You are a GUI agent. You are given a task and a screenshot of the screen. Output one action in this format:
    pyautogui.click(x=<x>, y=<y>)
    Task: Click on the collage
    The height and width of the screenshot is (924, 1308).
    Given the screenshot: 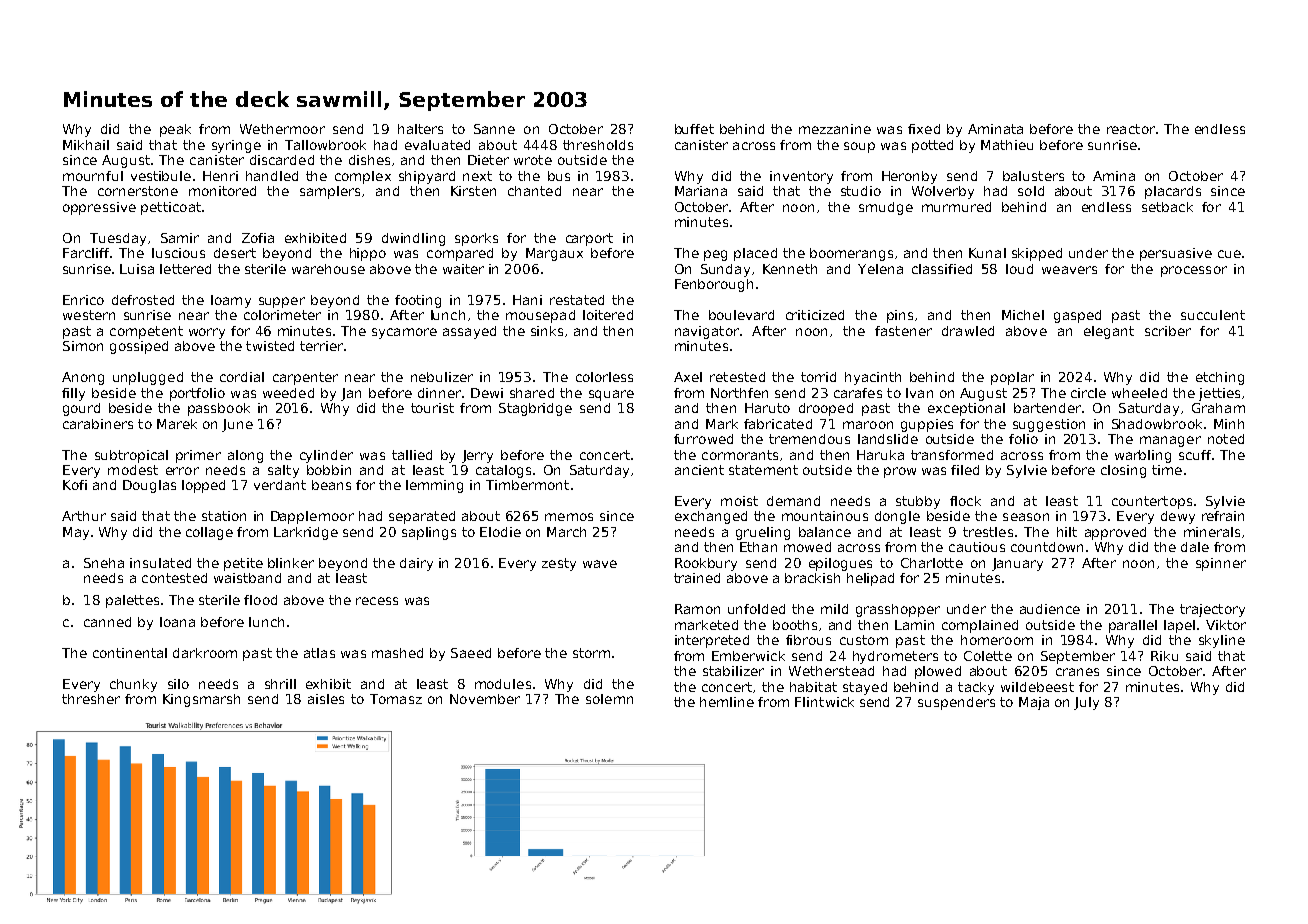 What is the action you would take?
    pyautogui.click(x=209, y=533)
